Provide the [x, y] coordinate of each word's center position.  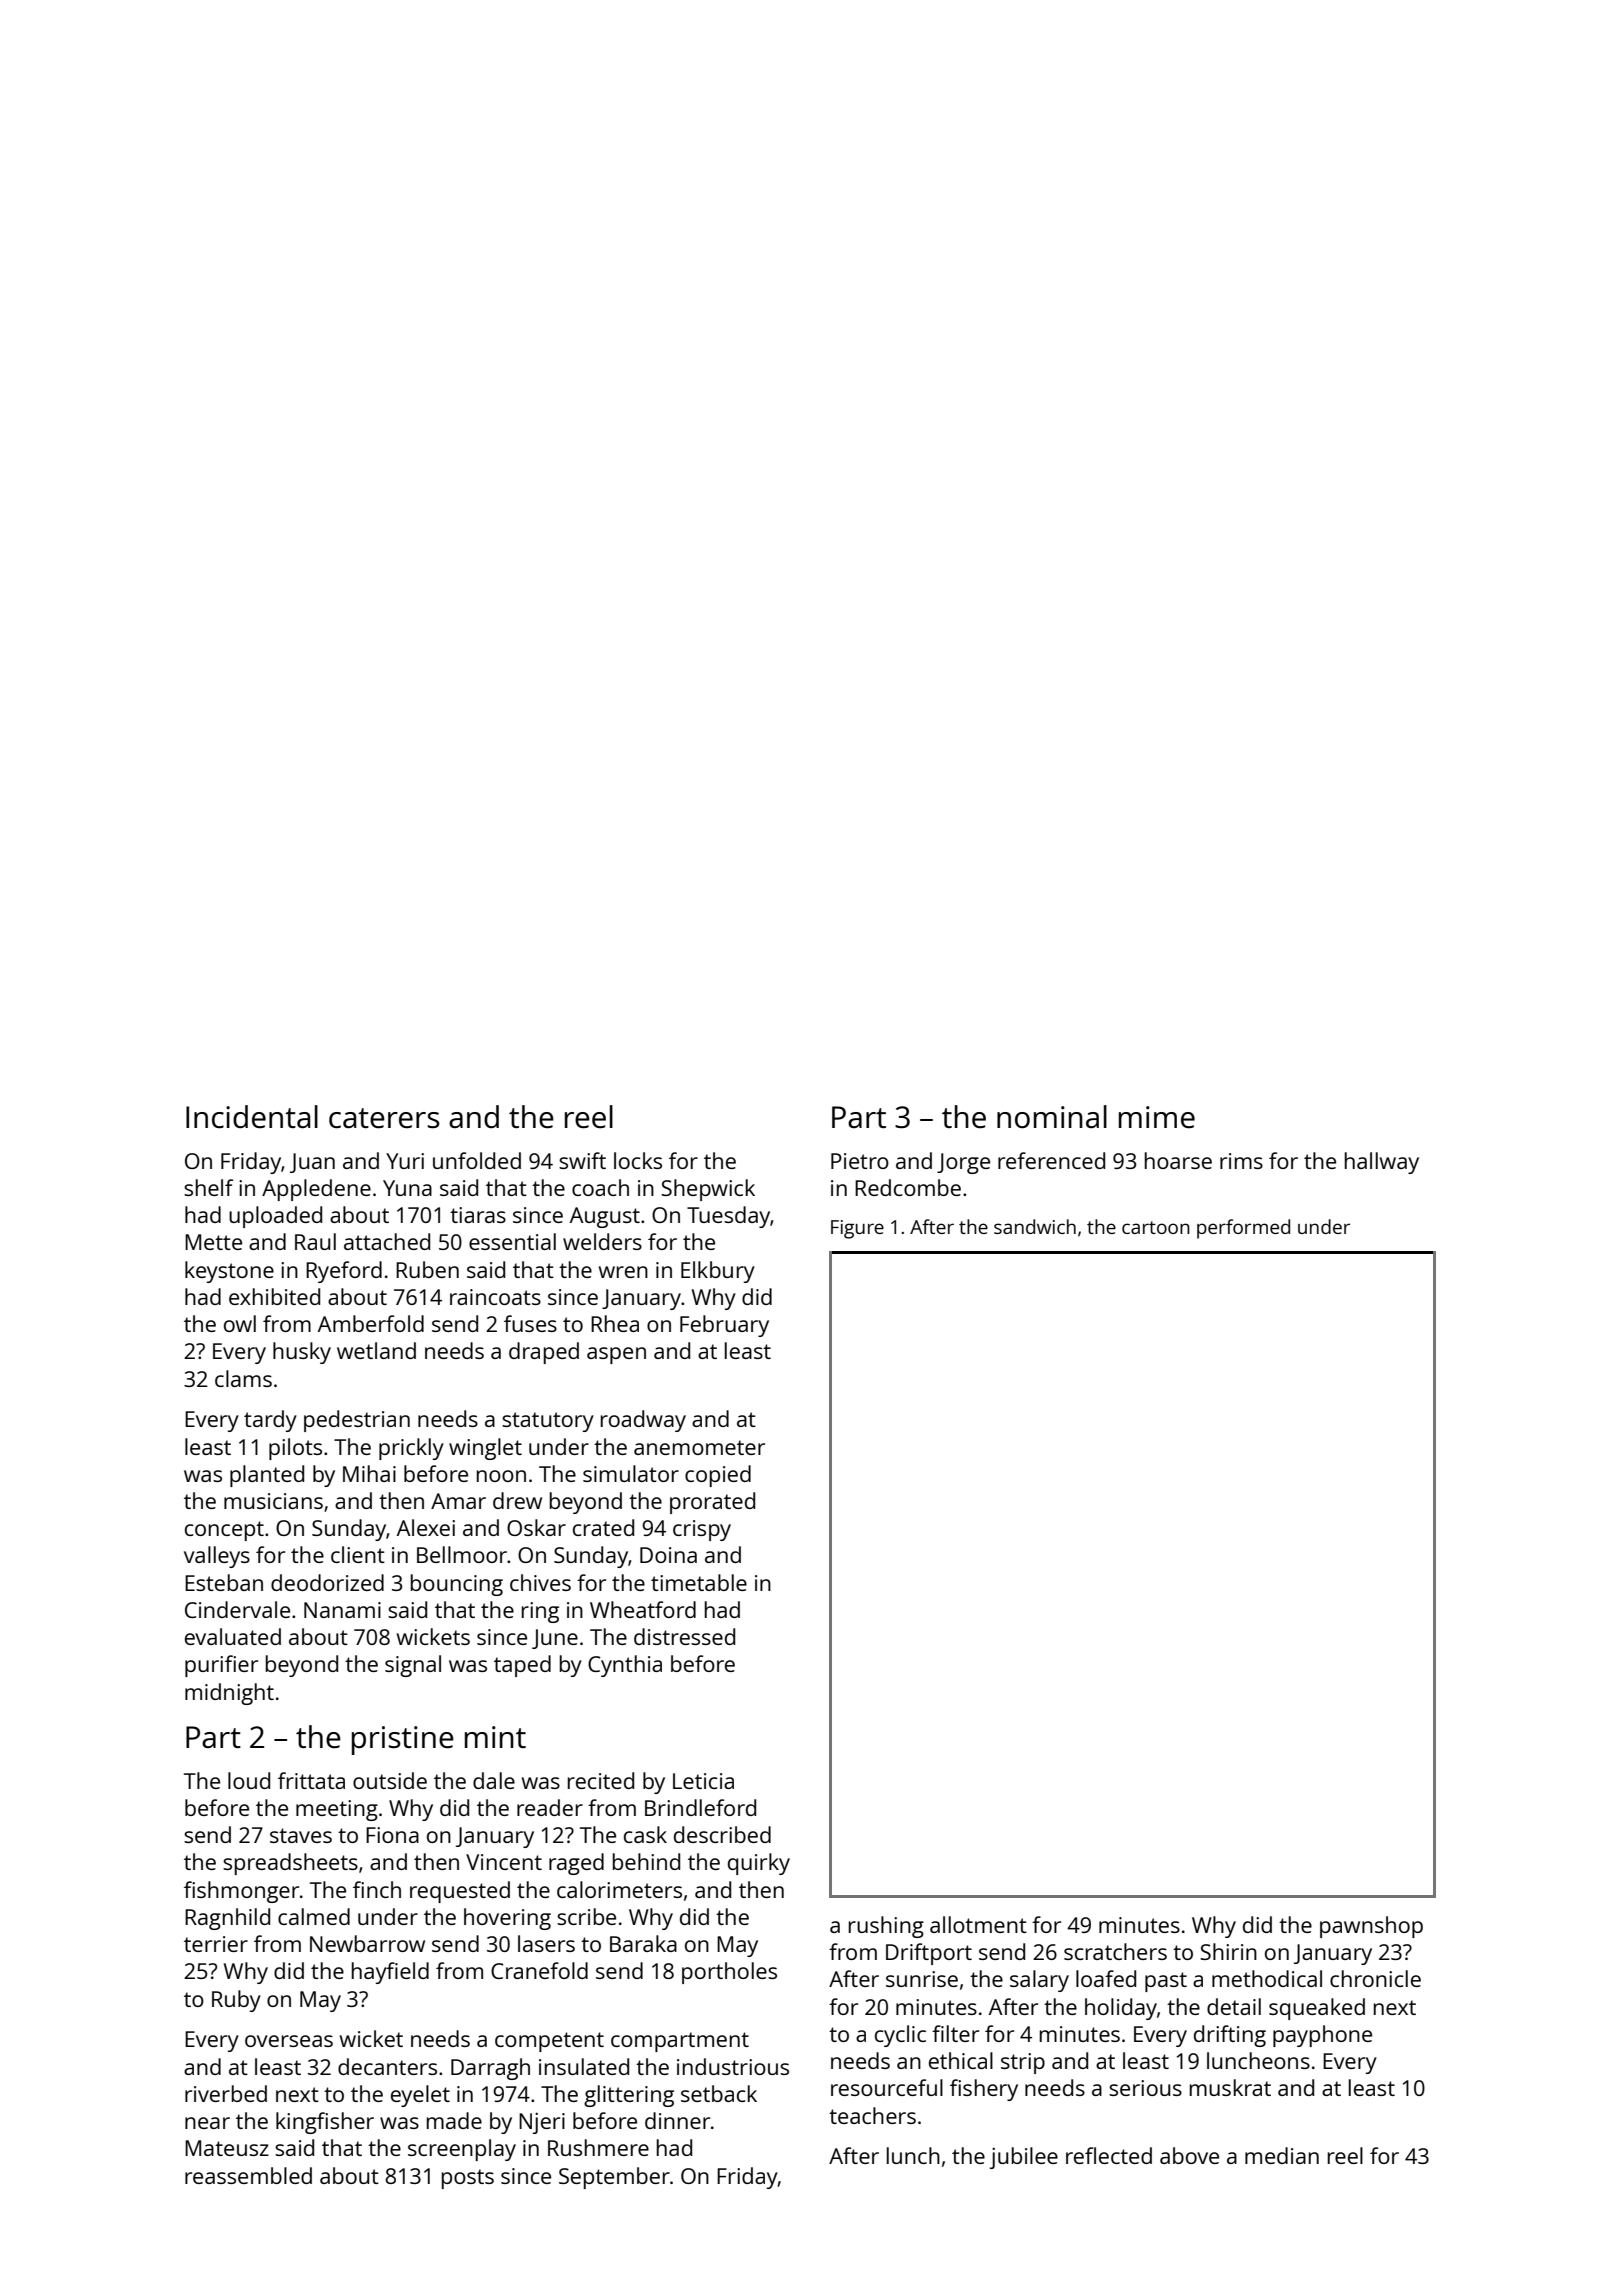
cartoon [1156, 1227]
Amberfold [371, 1323]
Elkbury [718, 1272]
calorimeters [619, 1889]
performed [1243, 1229]
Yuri [405, 1161]
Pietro [860, 1161]
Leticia [703, 1781]
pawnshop [1371, 1927]
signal [413, 1666]
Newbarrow [367, 1943]
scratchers [1115, 1951]
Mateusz [227, 2148]
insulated [584, 2066]
